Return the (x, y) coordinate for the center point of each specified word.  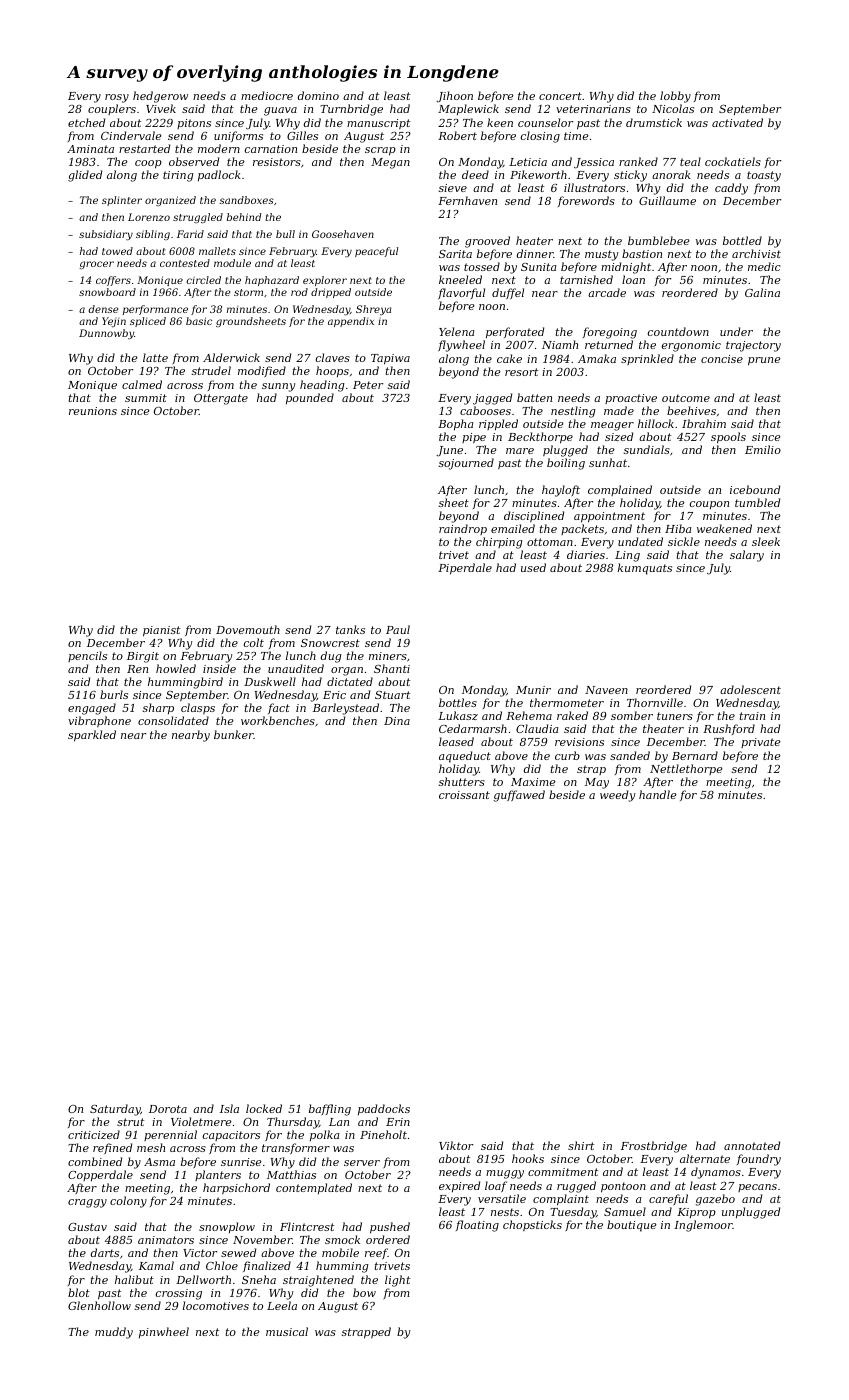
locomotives (216, 1305)
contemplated (314, 1188)
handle (658, 794)
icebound (755, 489)
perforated (515, 332)
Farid (190, 234)
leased (456, 741)
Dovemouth (248, 629)
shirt (581, 1145)
